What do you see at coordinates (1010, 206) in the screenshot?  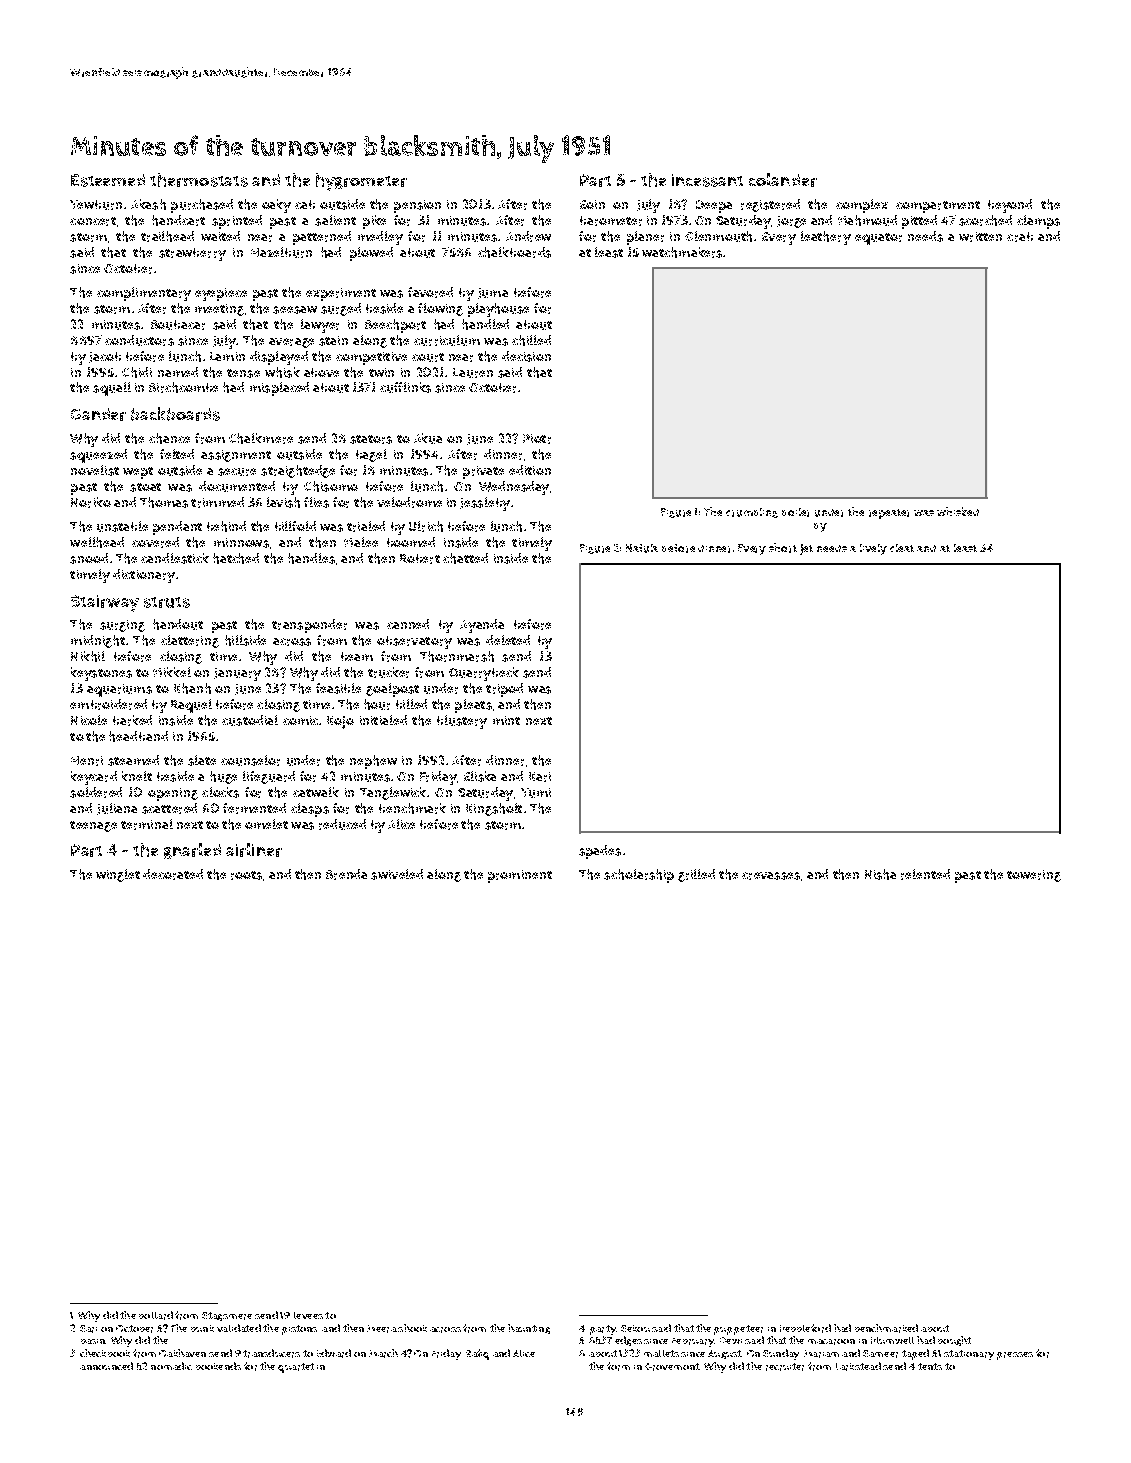 I see `beyond` at bounding box center [1010, 206].
